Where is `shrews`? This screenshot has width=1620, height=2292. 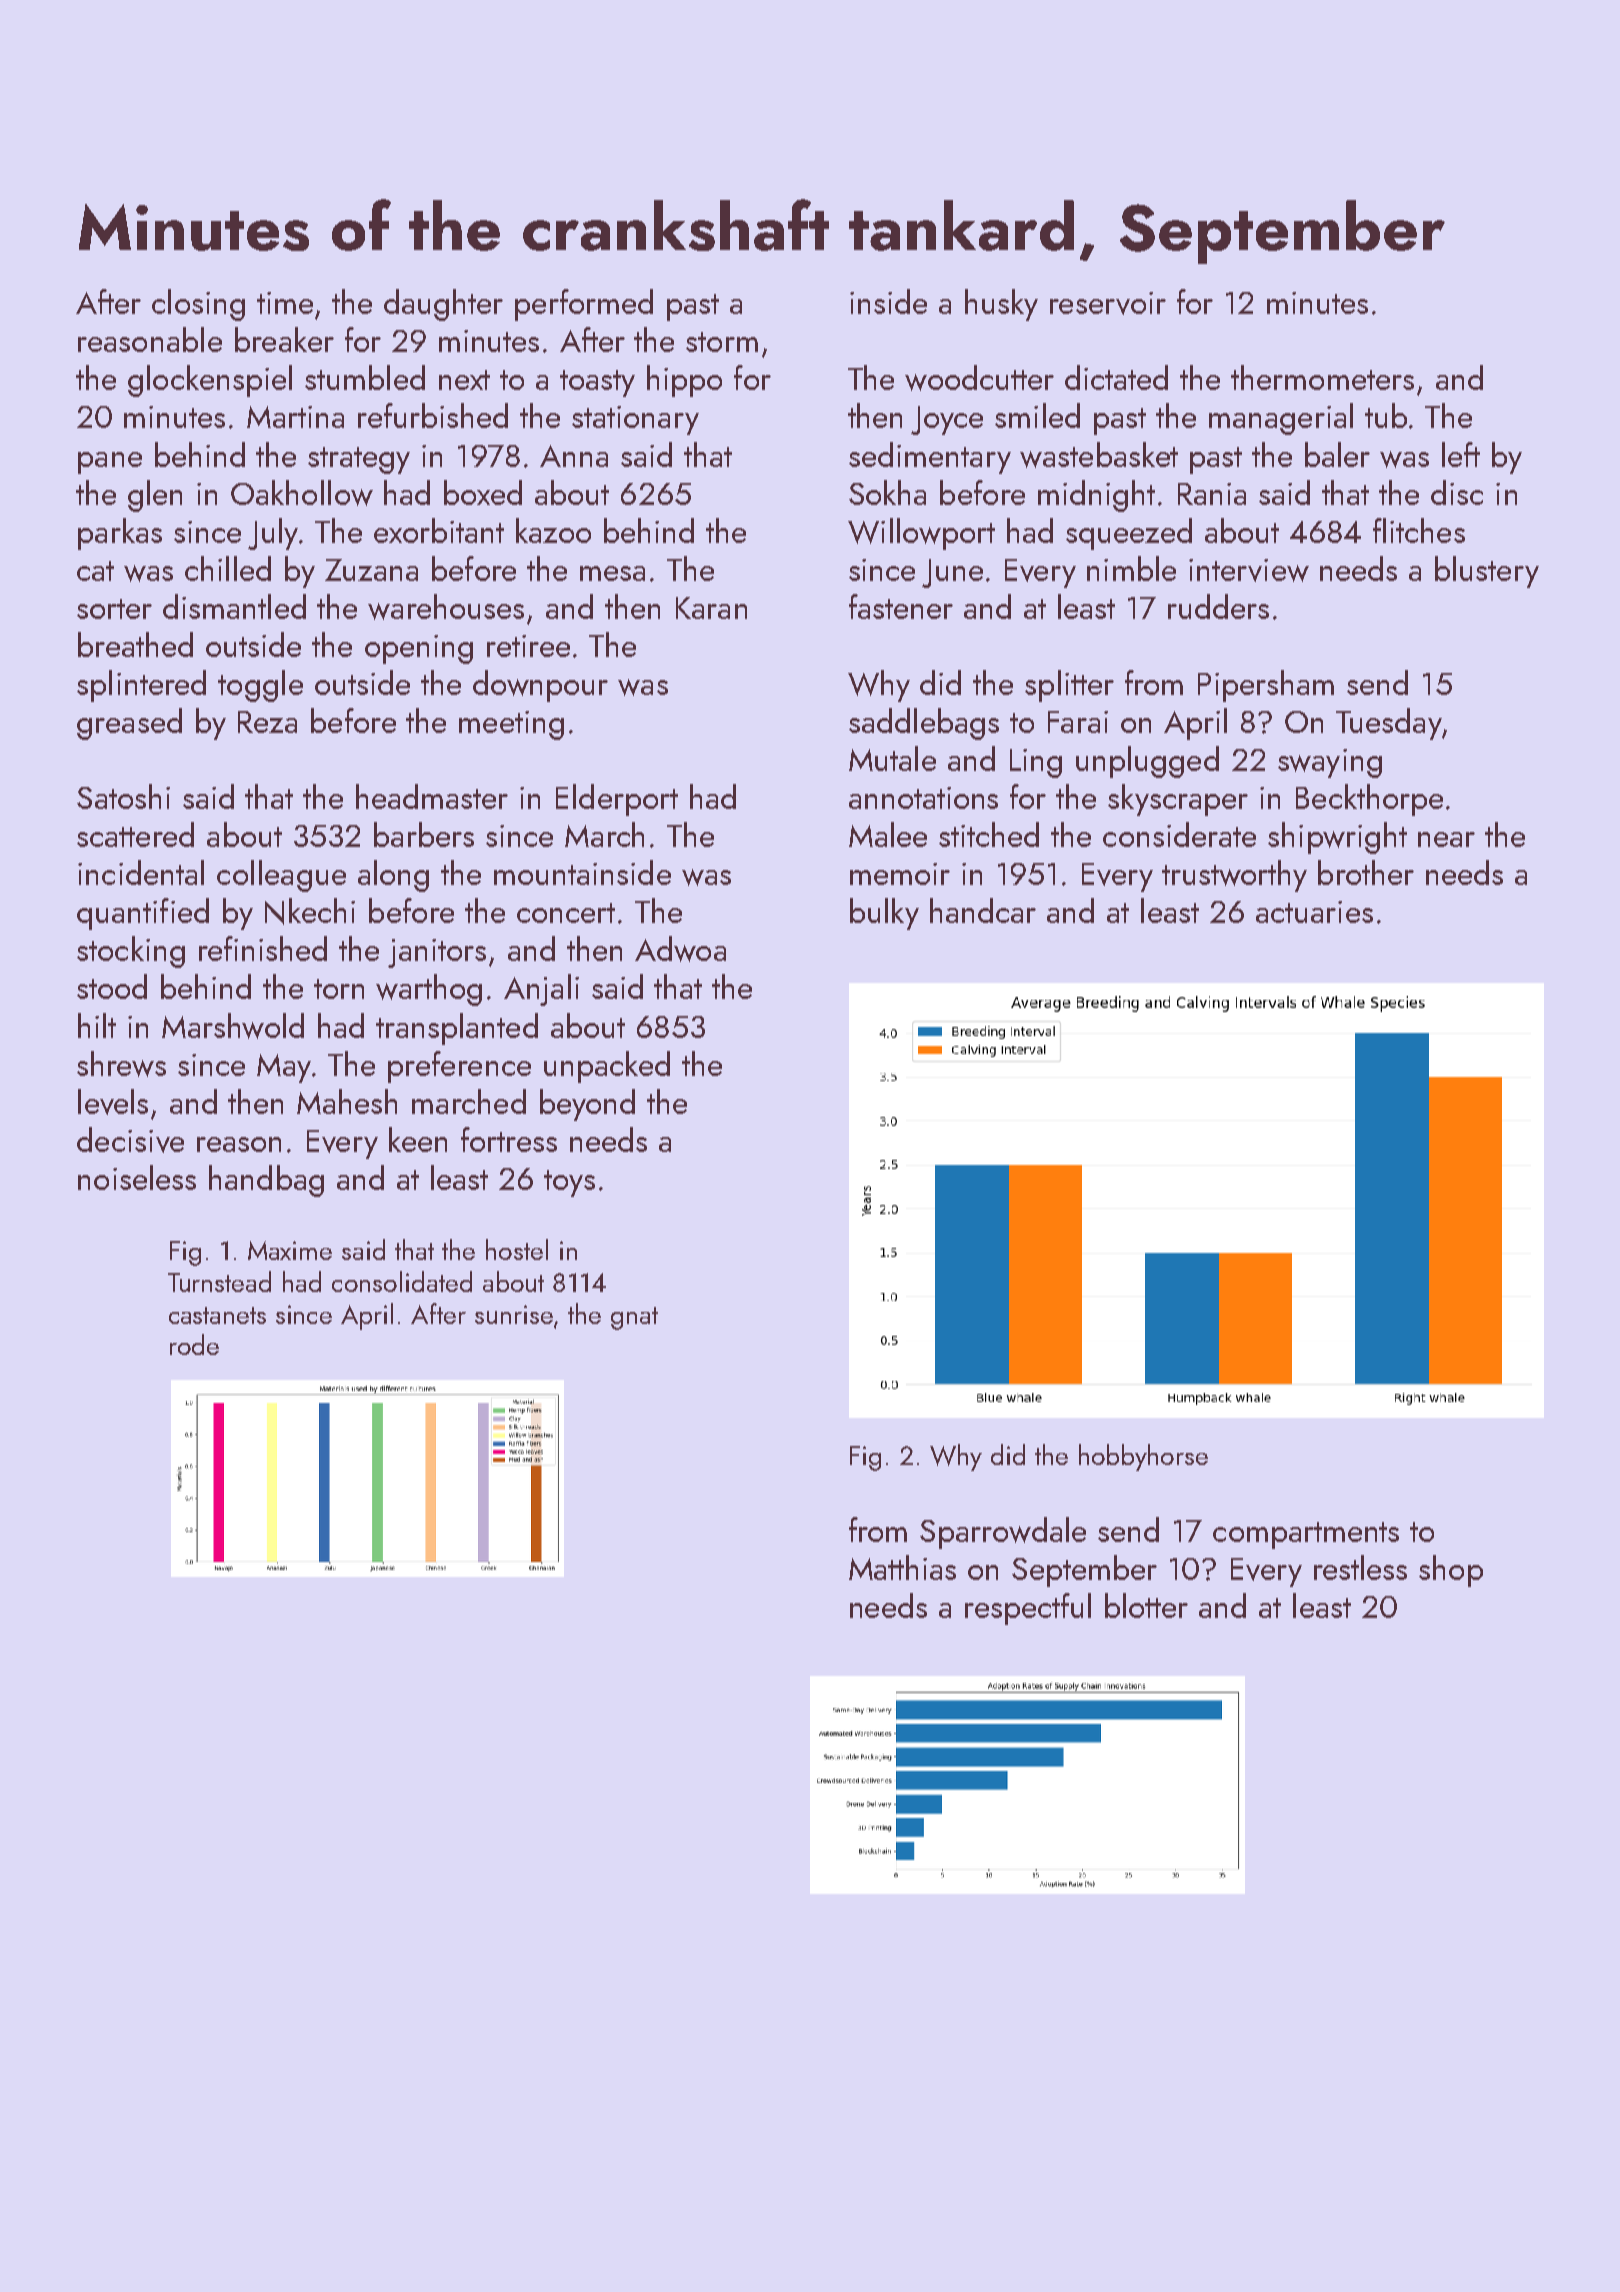
shrews is located at coordinates (121, 1064).
